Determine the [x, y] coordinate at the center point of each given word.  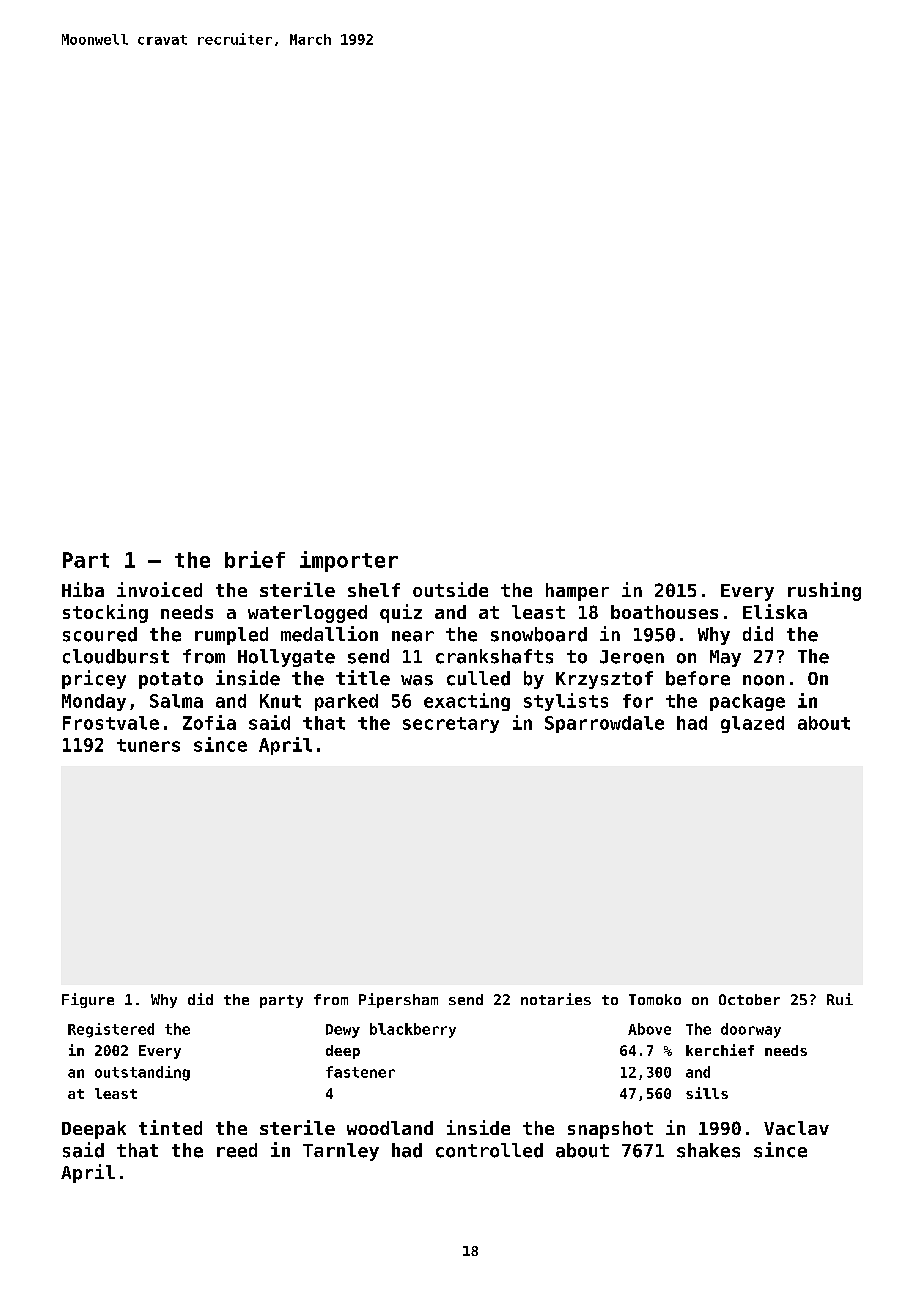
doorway [751, 1030]
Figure [88, 1000]
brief [255, 559]
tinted [170, 1127]
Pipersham [398, 1000]
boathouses [664, 612]
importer [349, 561]
